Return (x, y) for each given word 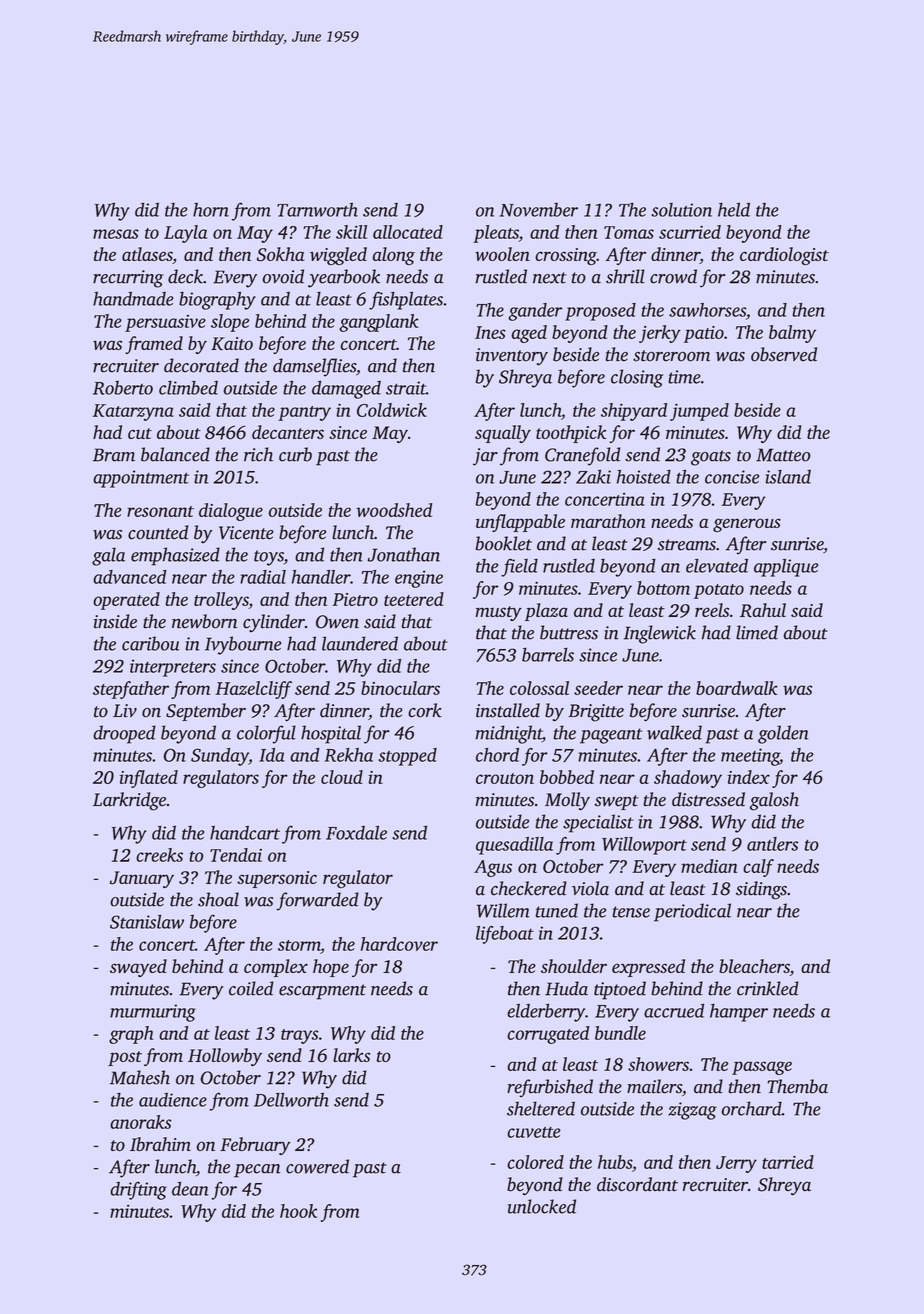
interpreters (173, 668)
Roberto (123, 388)
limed (757, 632)
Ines (490, 332)
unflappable (520, 523)
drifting (138, 1191)
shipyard (634, 412)
